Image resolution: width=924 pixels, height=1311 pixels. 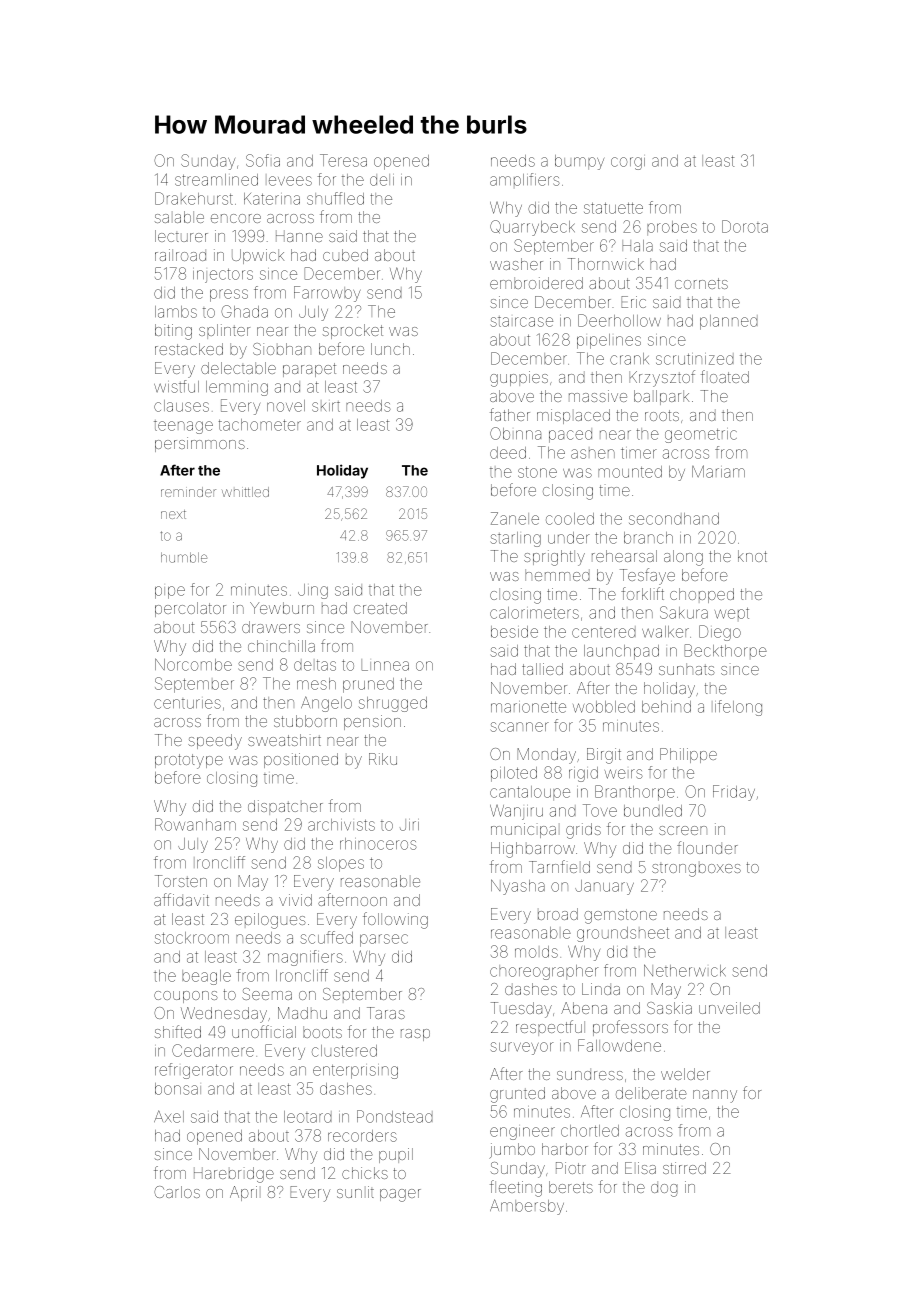 What do you see at coordinates (734, 793) in the page?
I see `Friday` at bounding box center [734, 793].
